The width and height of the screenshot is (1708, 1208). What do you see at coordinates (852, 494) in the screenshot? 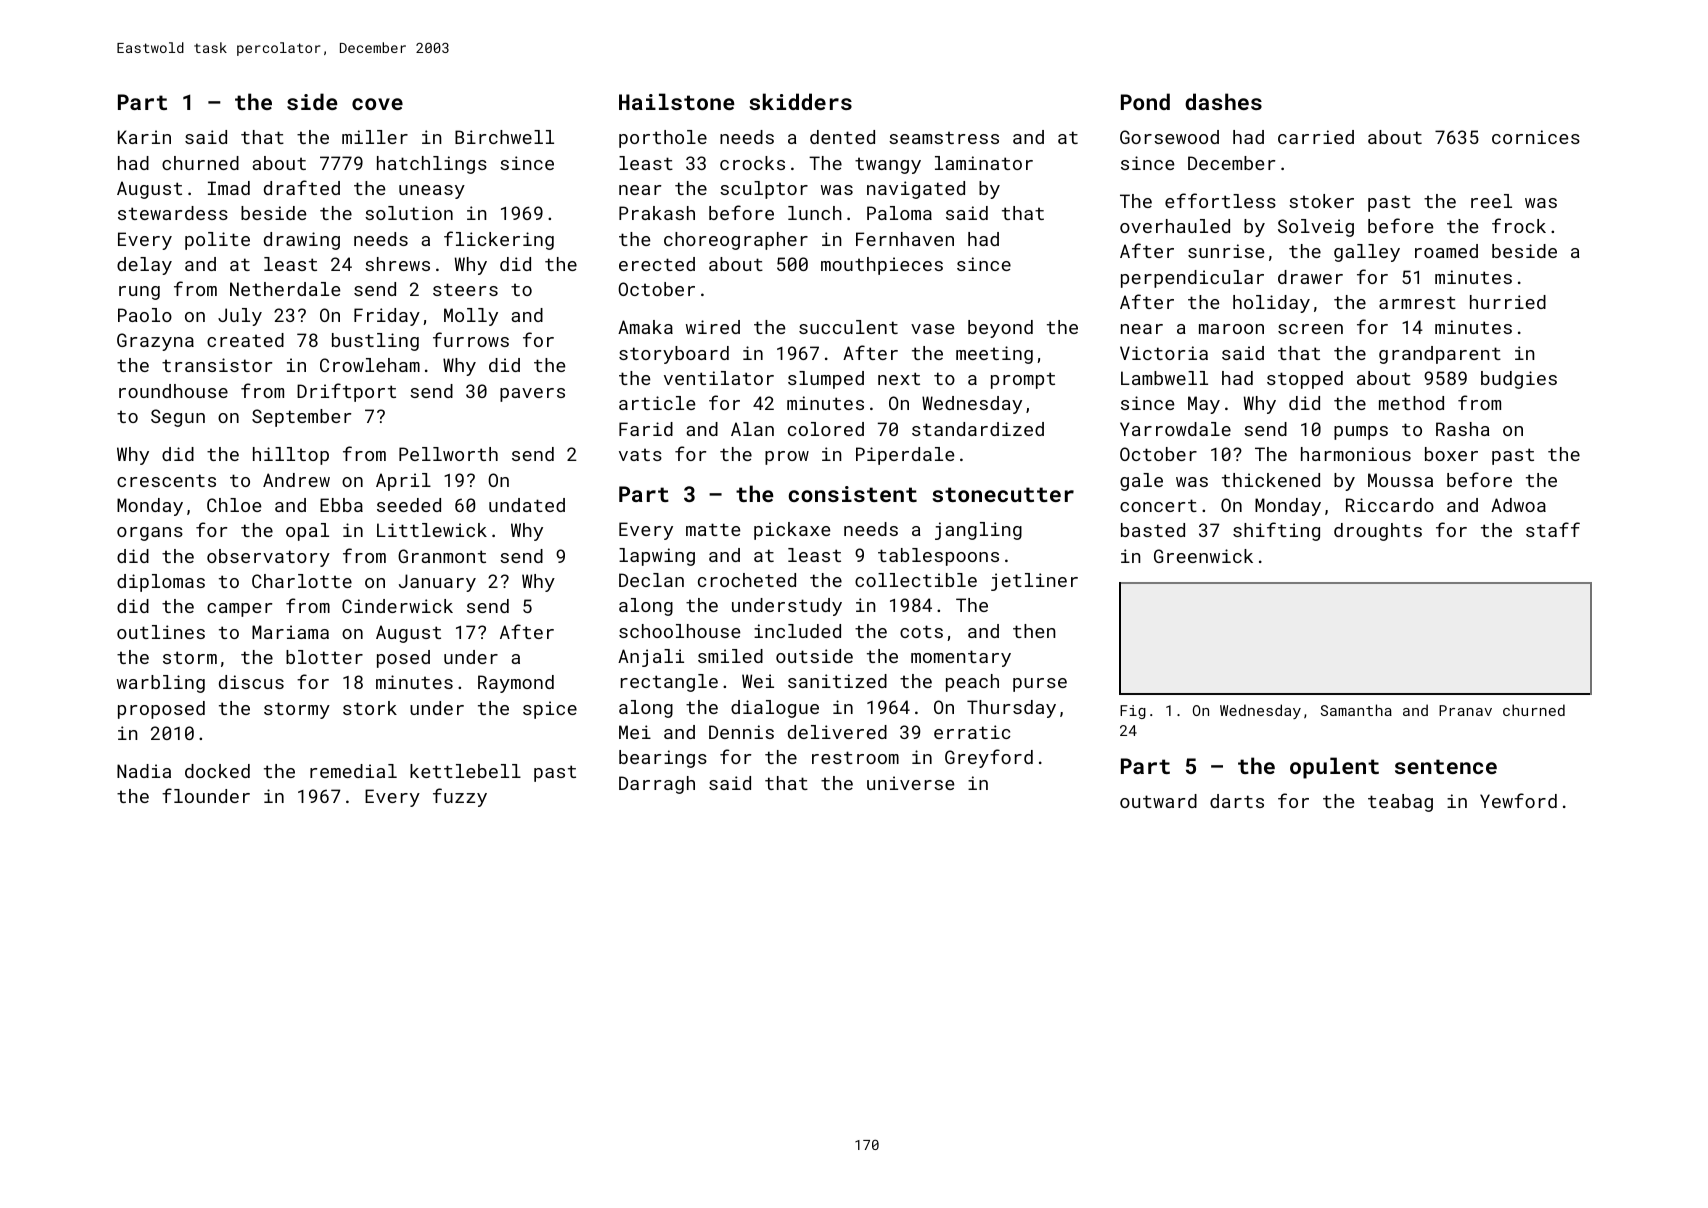
I see `consistent` at bounding box center [852, 494].
